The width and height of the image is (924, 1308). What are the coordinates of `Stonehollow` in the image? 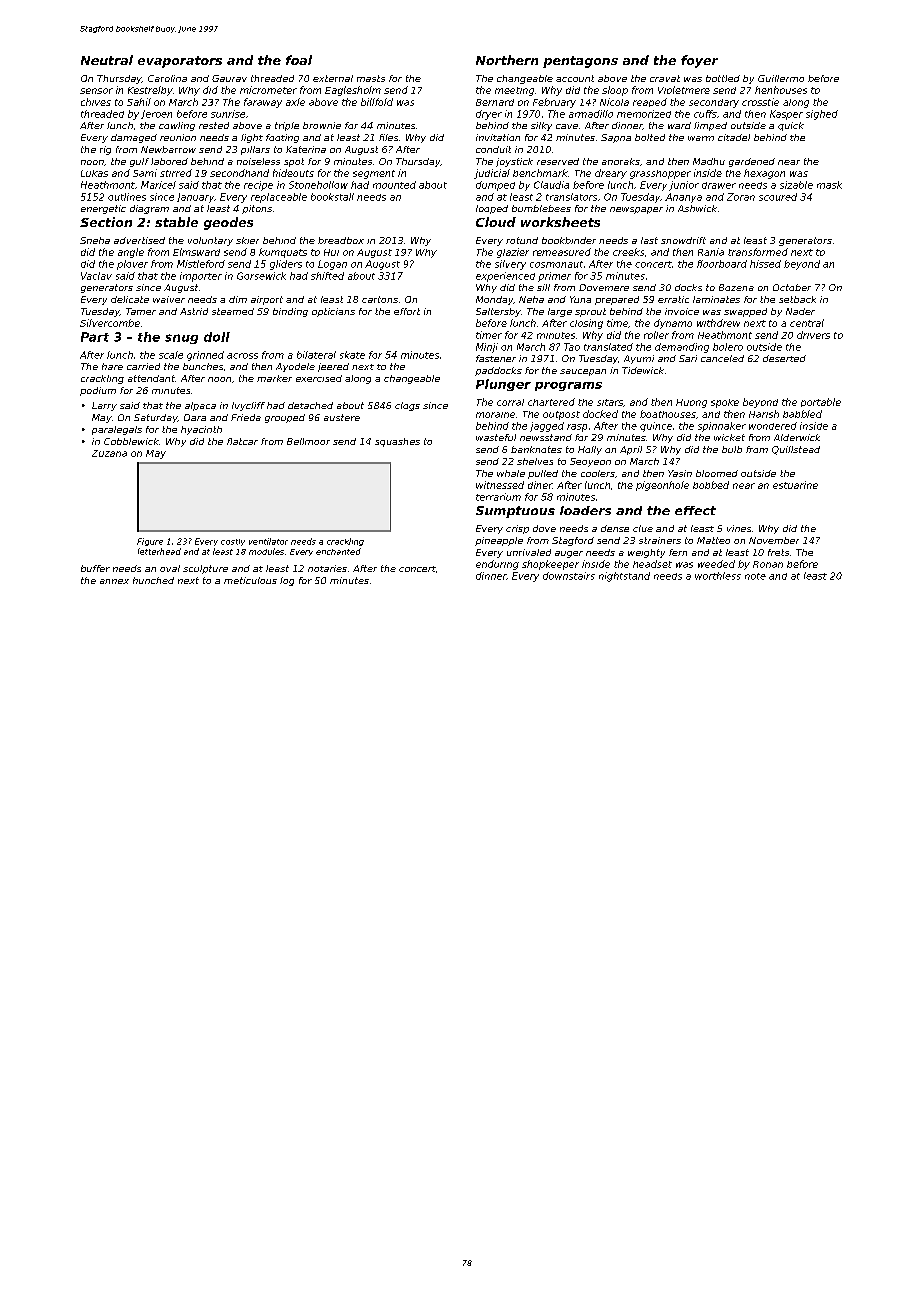 It's located at (318, 185).
